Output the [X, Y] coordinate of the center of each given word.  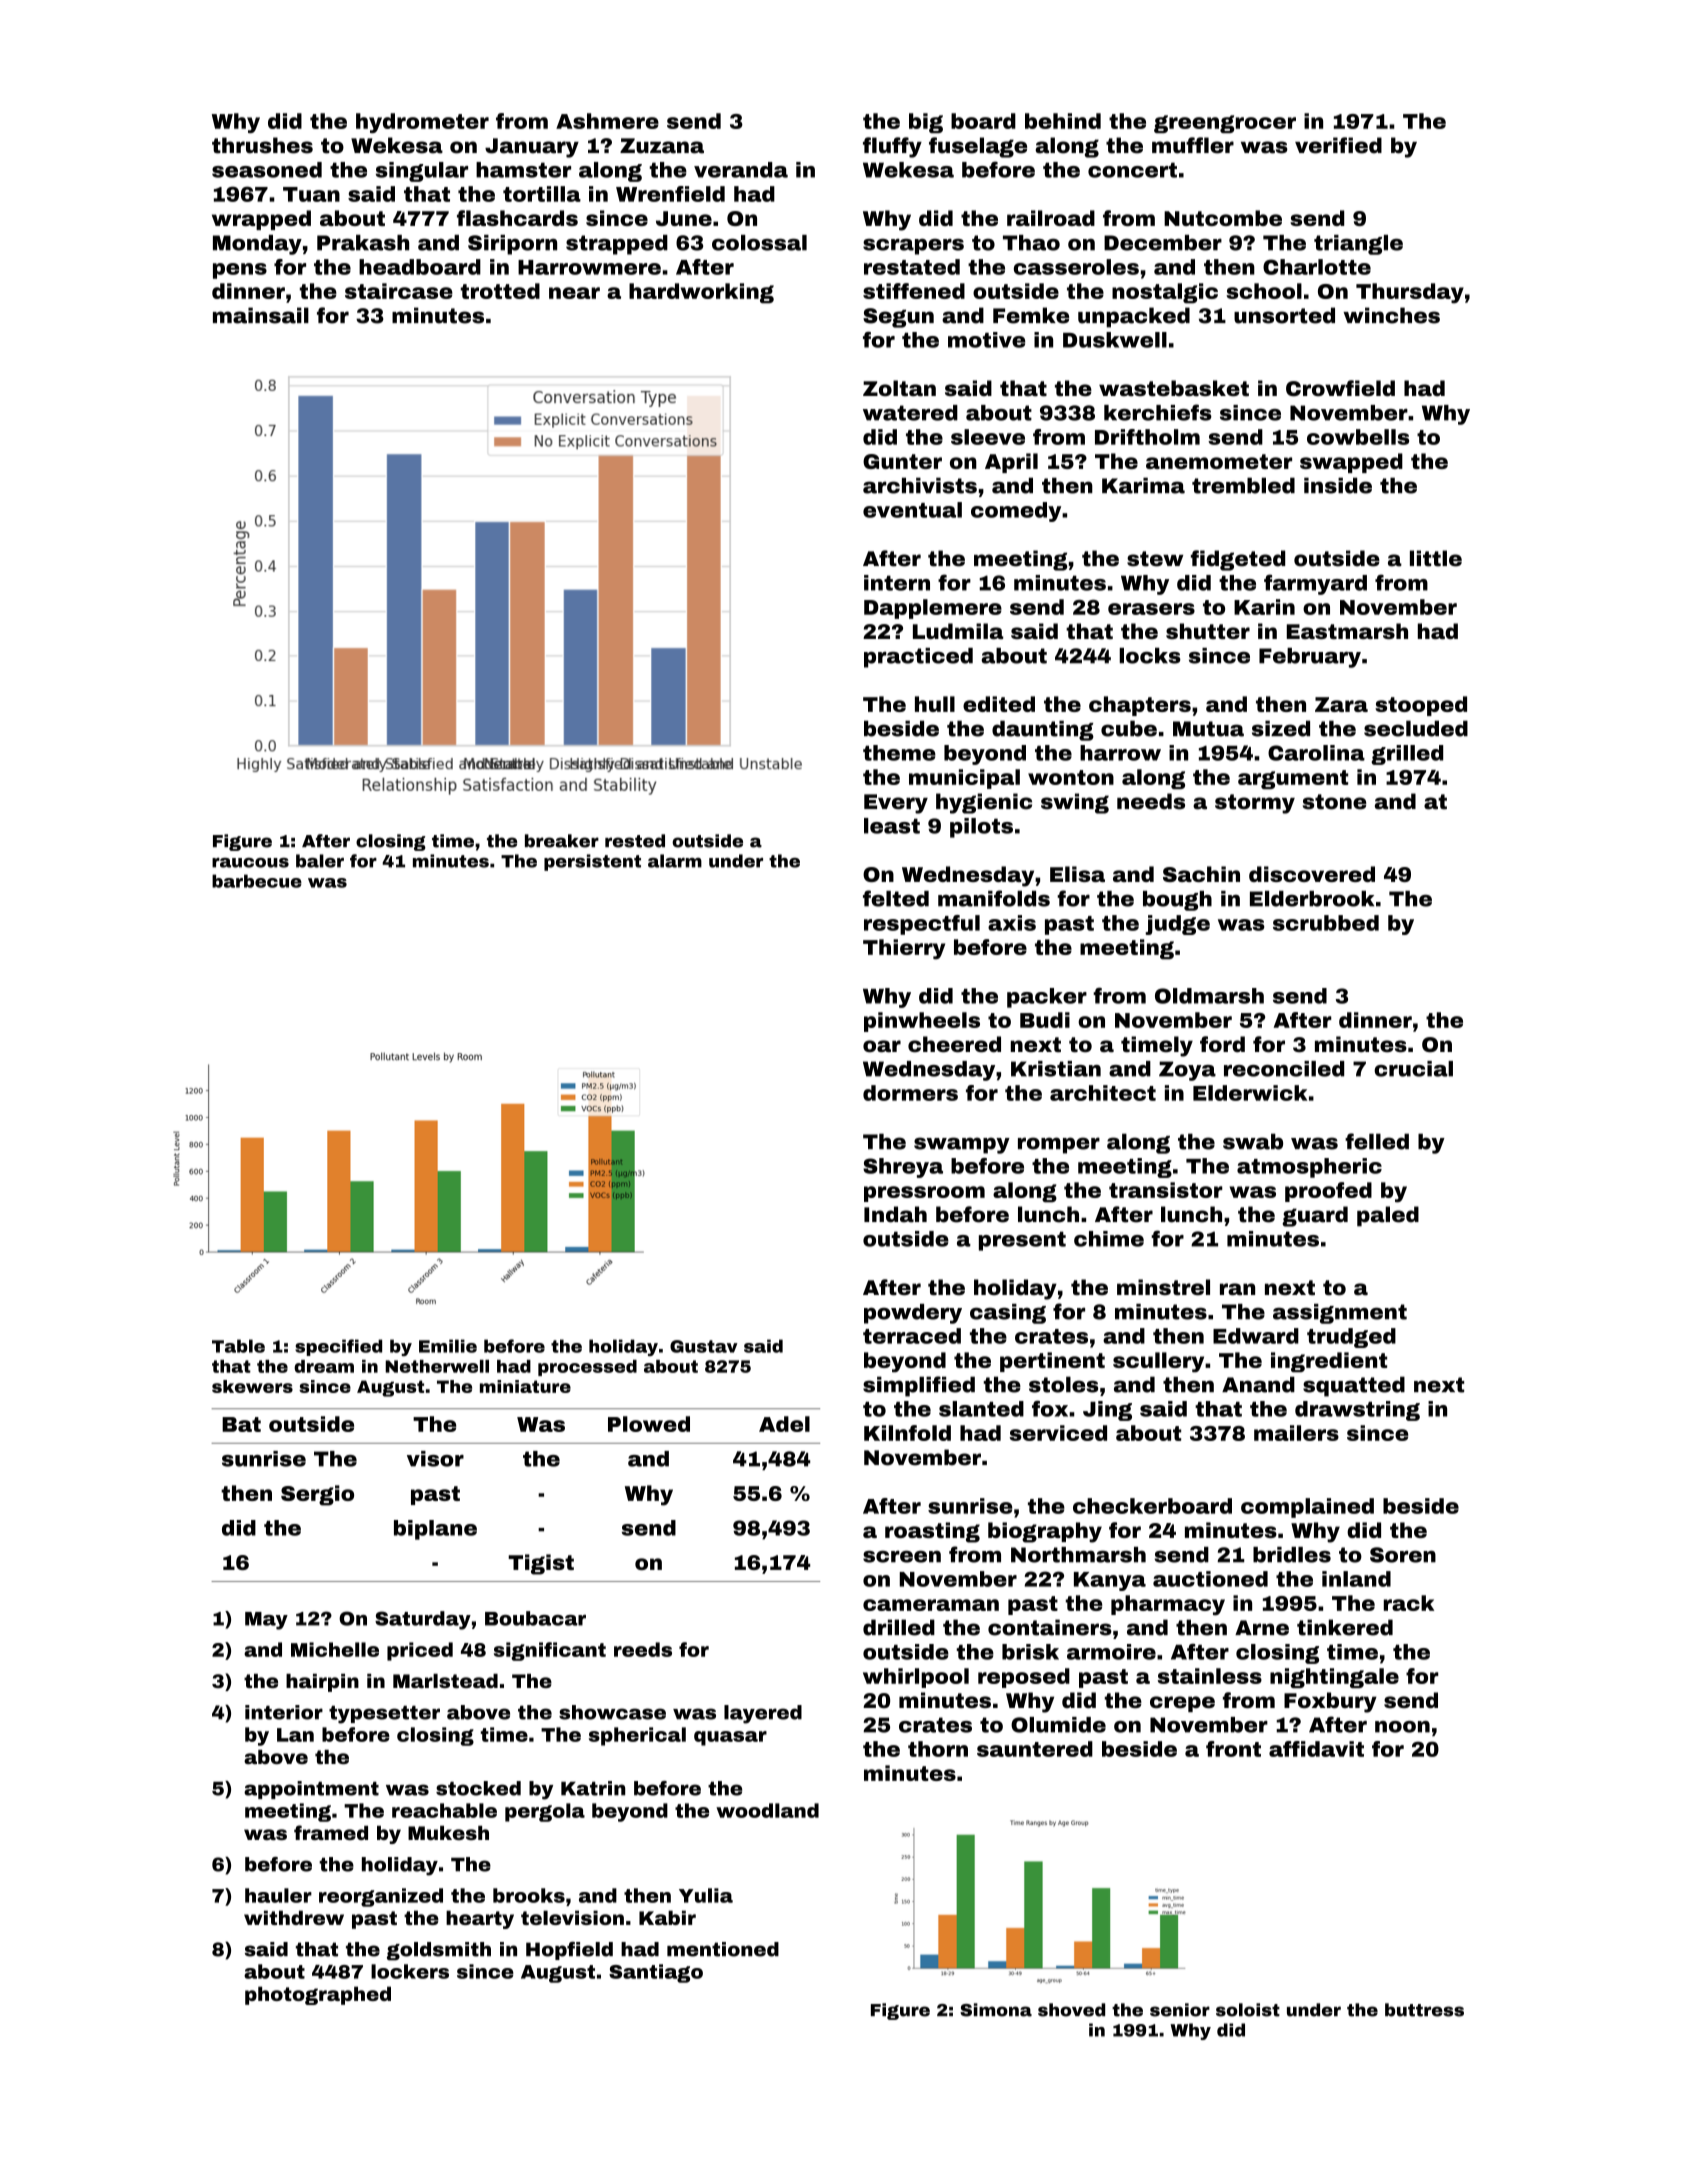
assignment [1340, 1314]
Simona [996, 2010]
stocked [478, 1788]
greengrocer [1225, 124]
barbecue [257, 881]
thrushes [262, 145]
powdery [913, 1314]
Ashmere [607, 121]
